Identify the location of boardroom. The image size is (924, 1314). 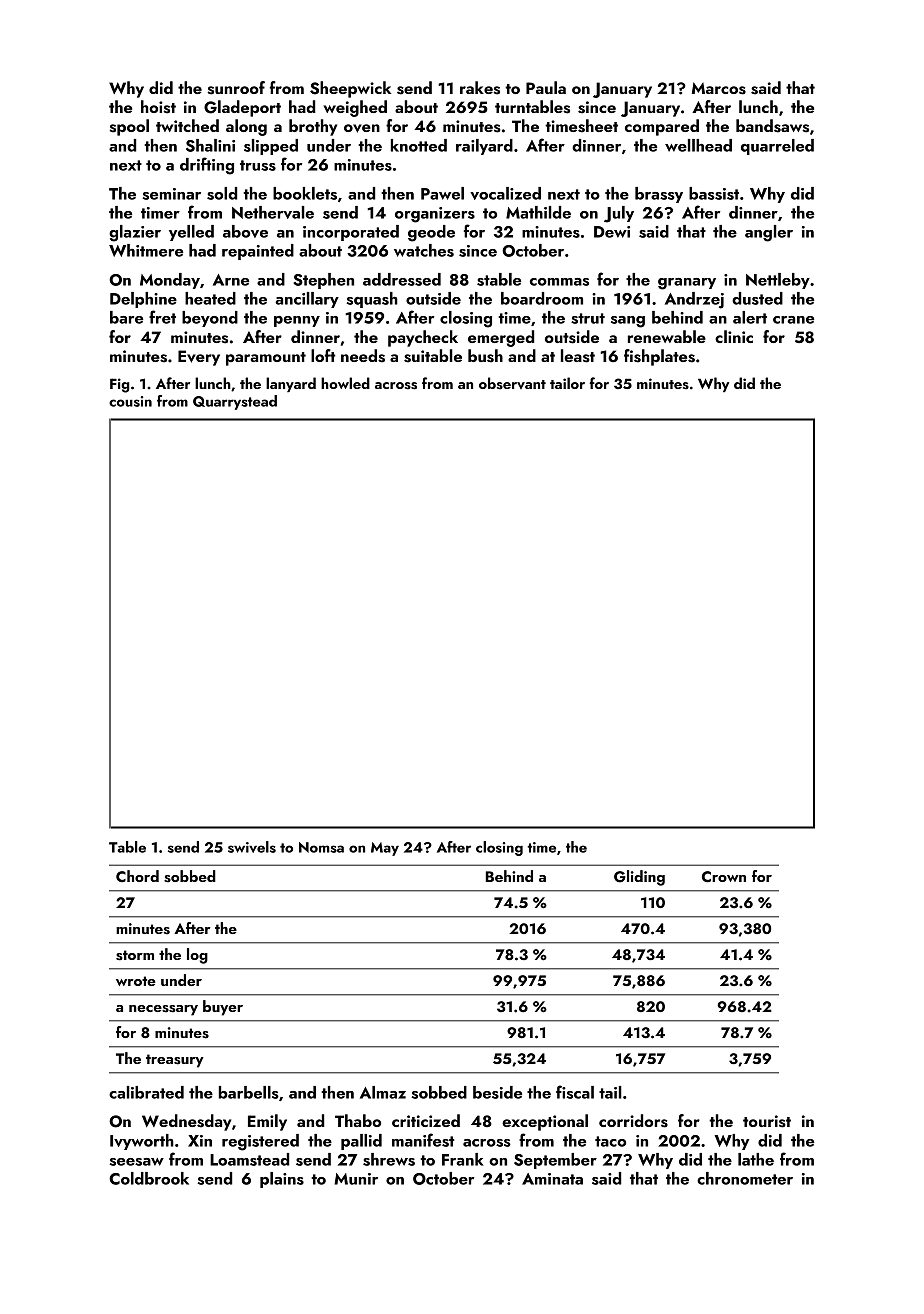
(542, 298).
